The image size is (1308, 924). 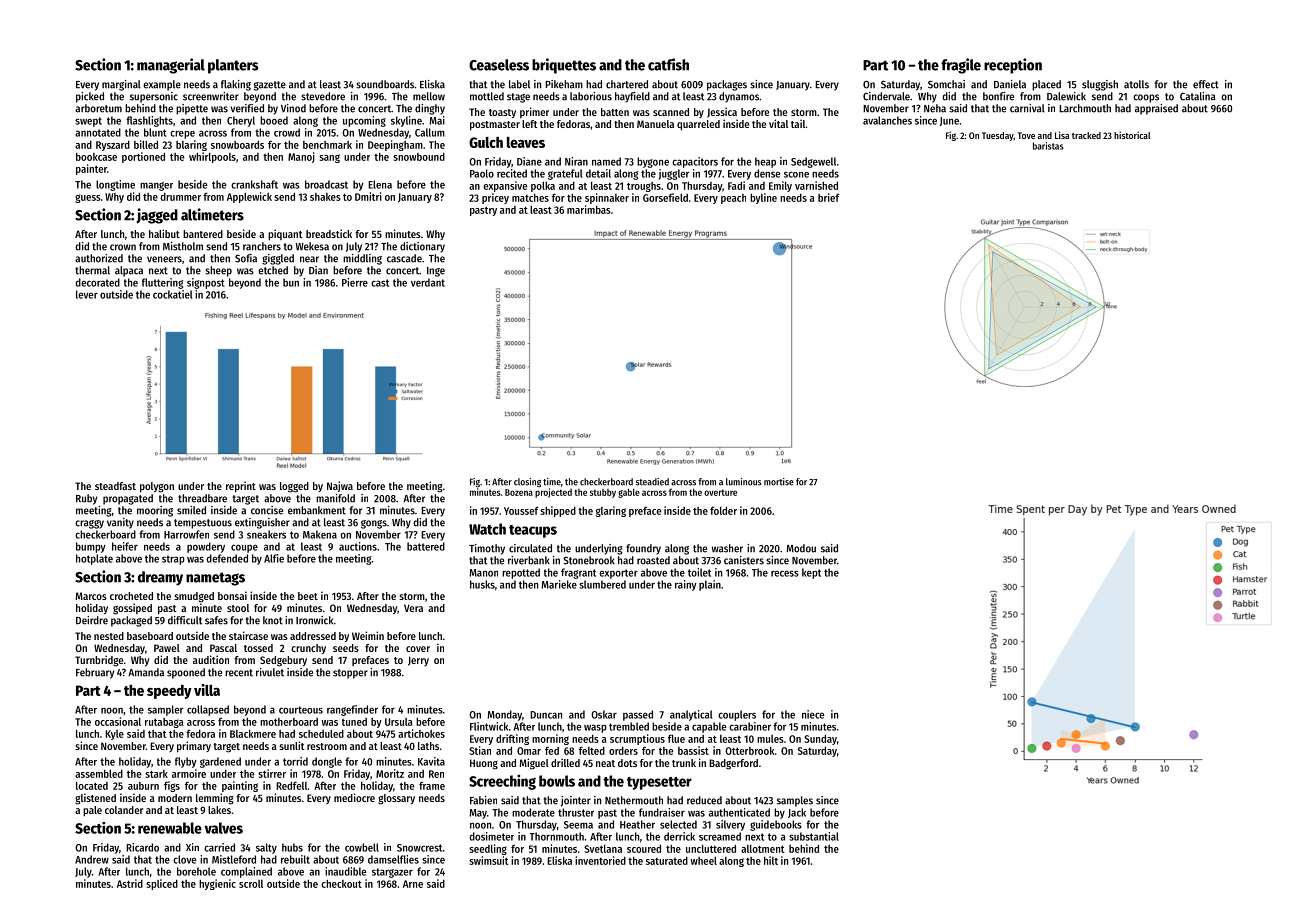 What do you see at coordinates (436, 272) in the image?
I see `Inge` at bounding box center [436, 272].
